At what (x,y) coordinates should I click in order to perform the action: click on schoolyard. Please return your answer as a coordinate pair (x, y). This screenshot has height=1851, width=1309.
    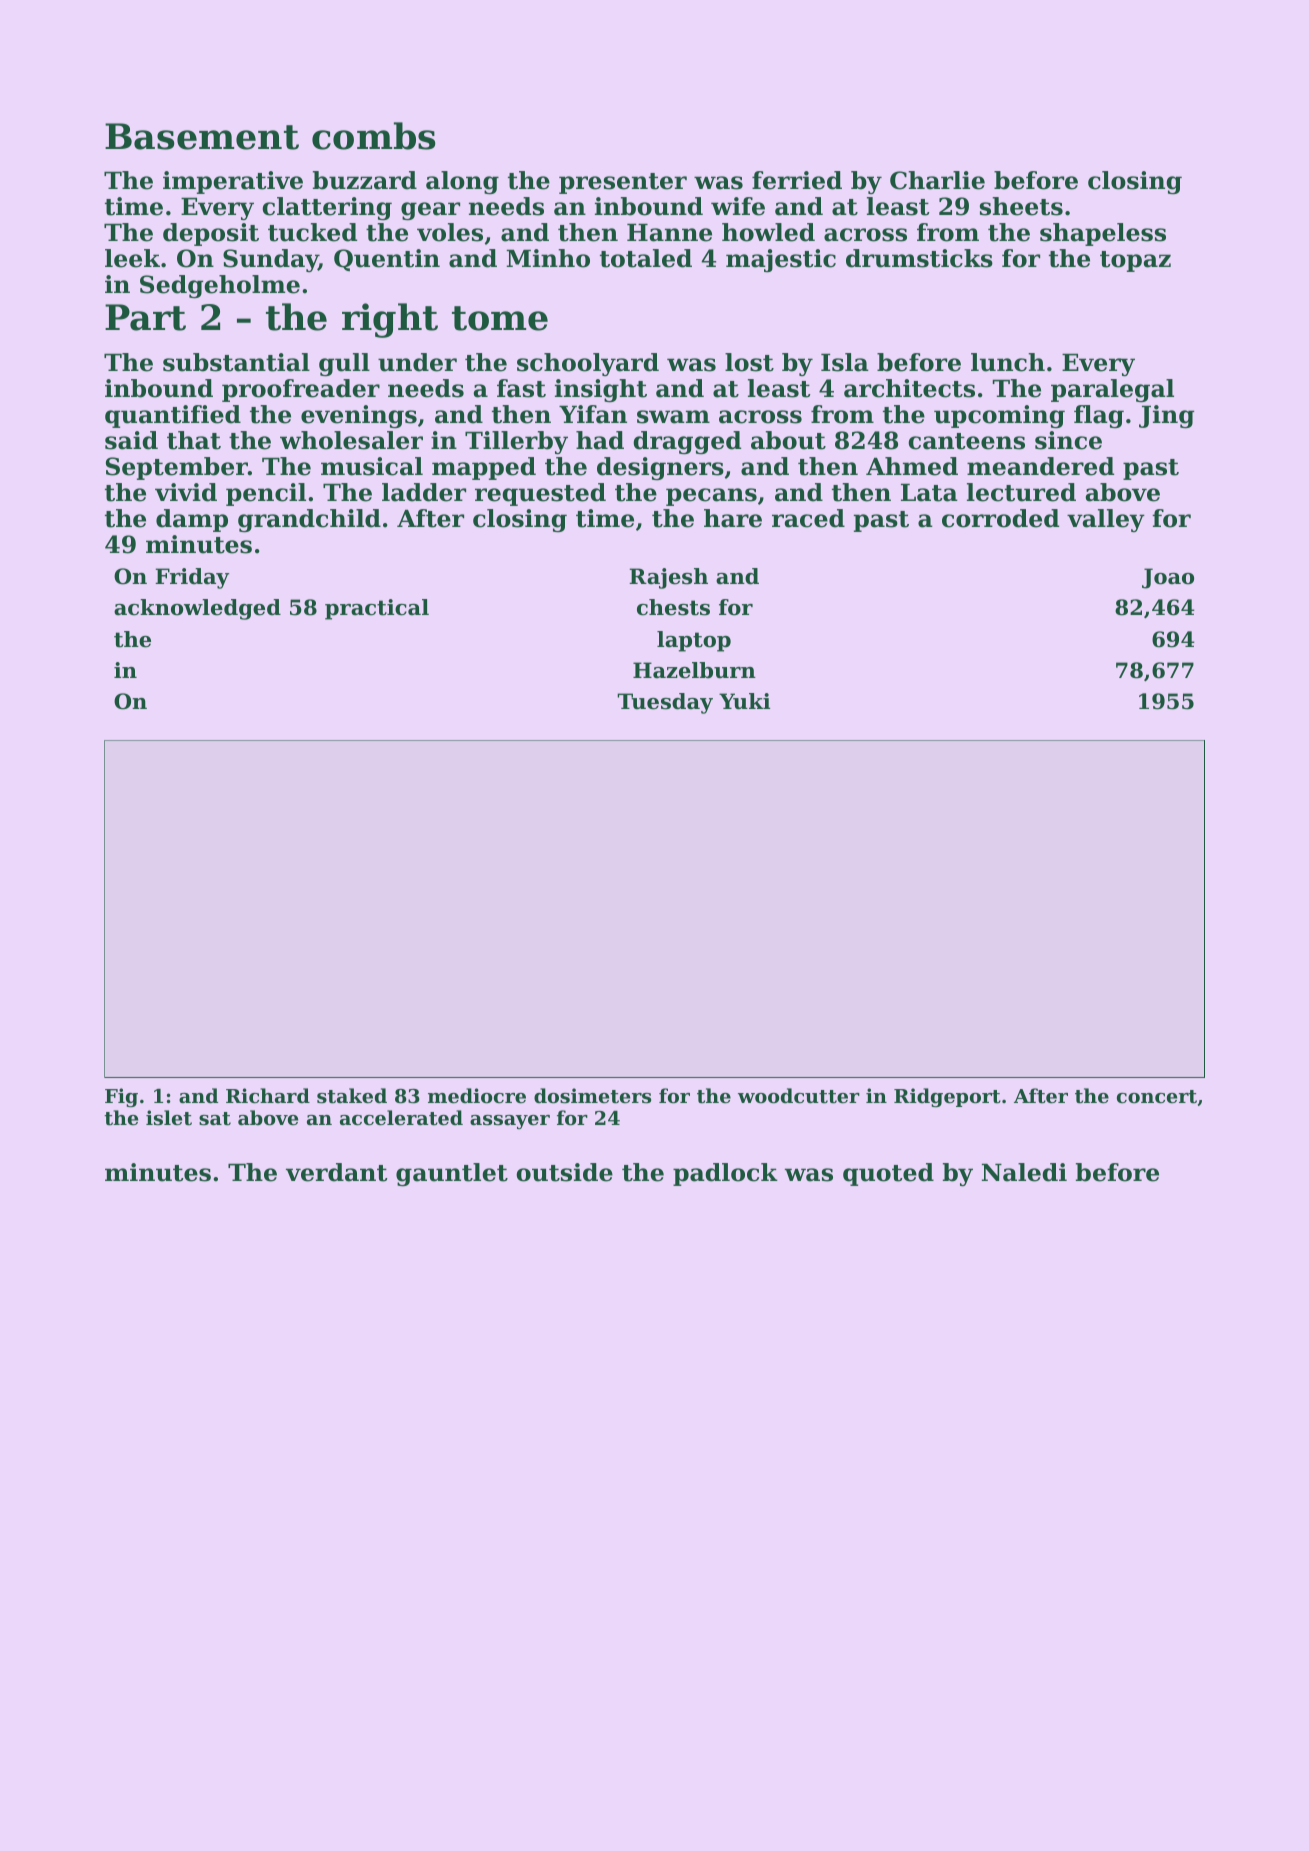
    Looking at the image, I should click on (588, 364).
